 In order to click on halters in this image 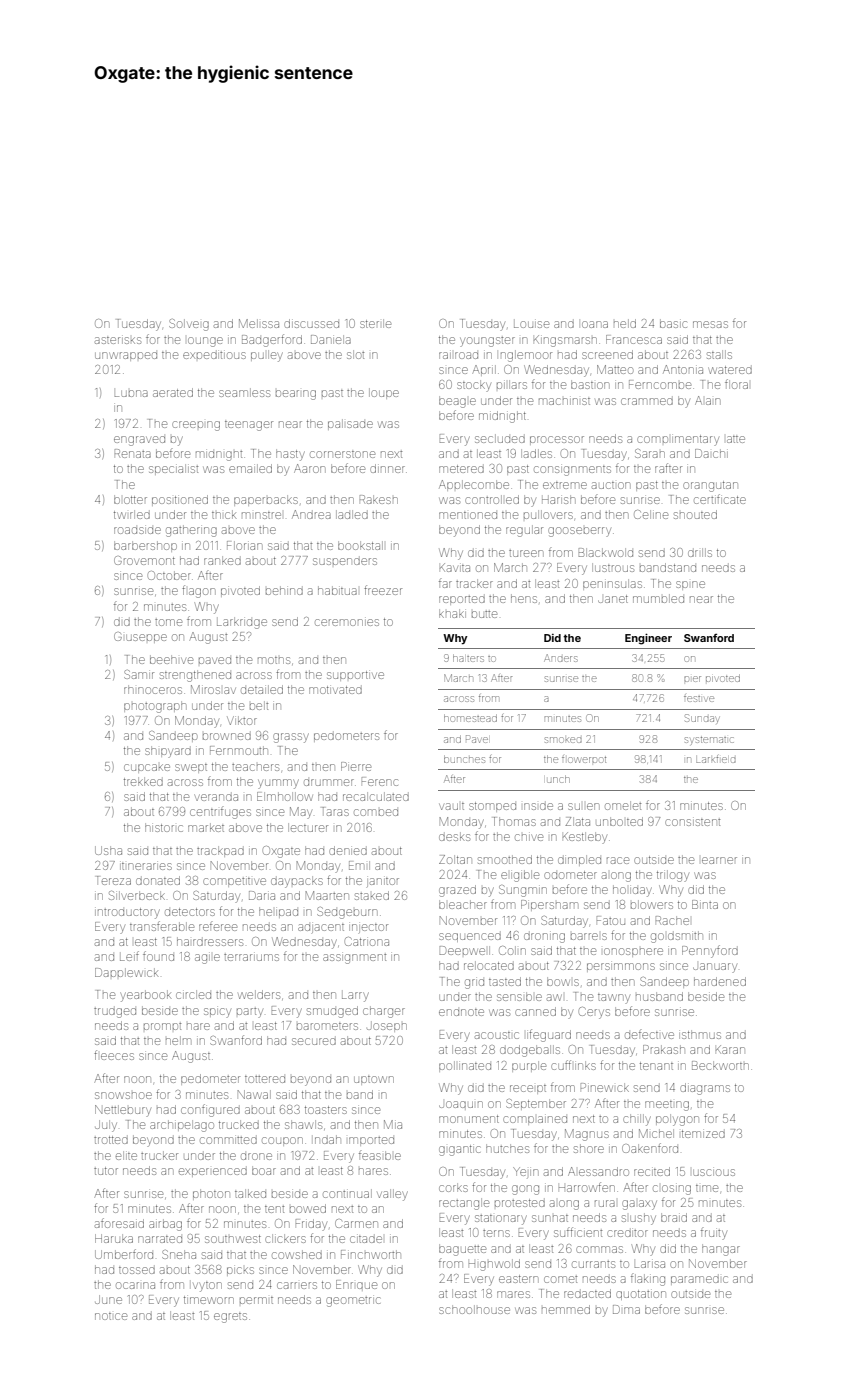, I will do `click(468, 658)`.
